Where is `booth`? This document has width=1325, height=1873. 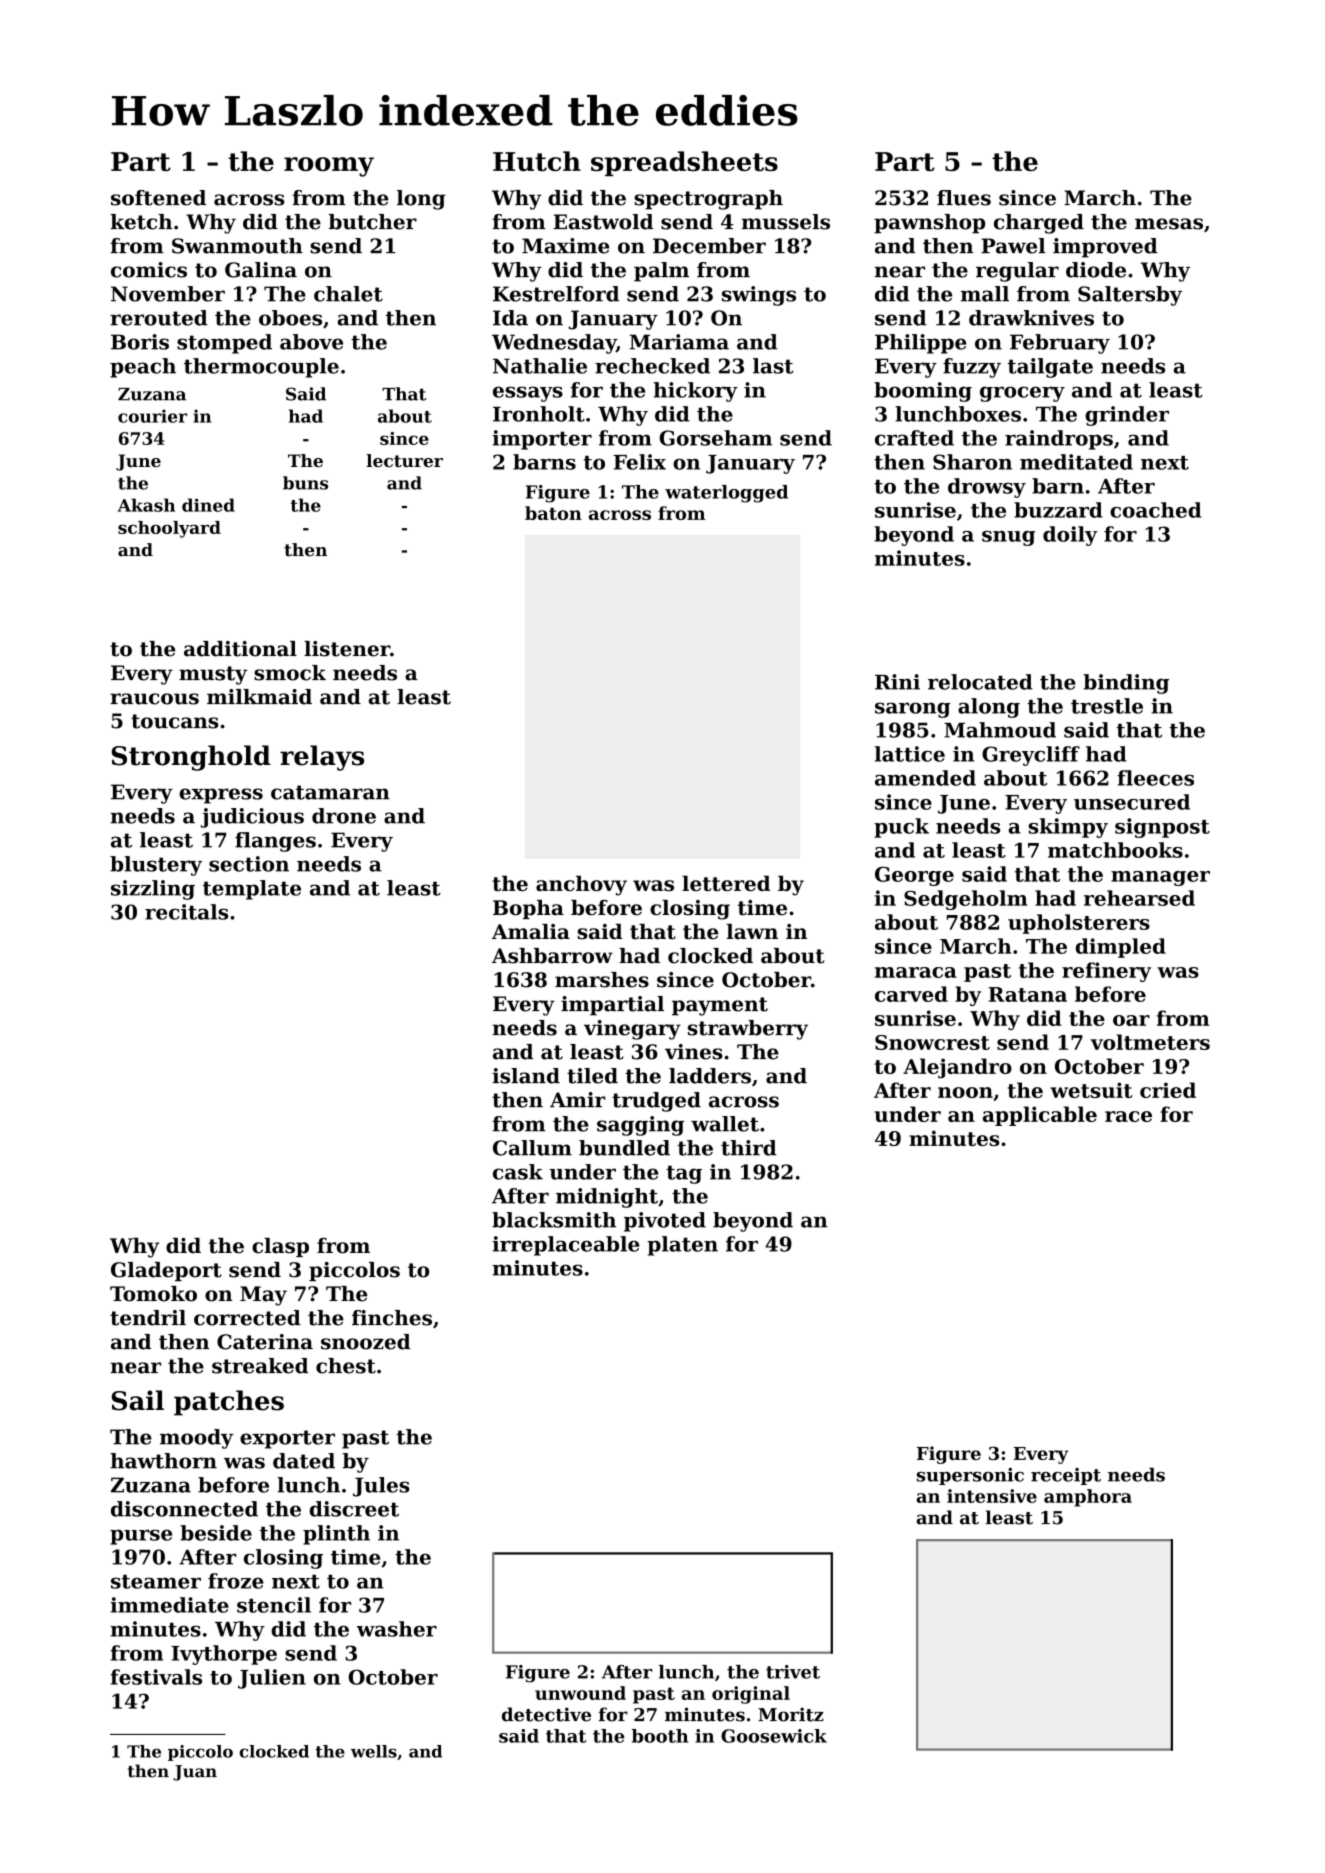
booth is located at coordinates (660, 1736).
